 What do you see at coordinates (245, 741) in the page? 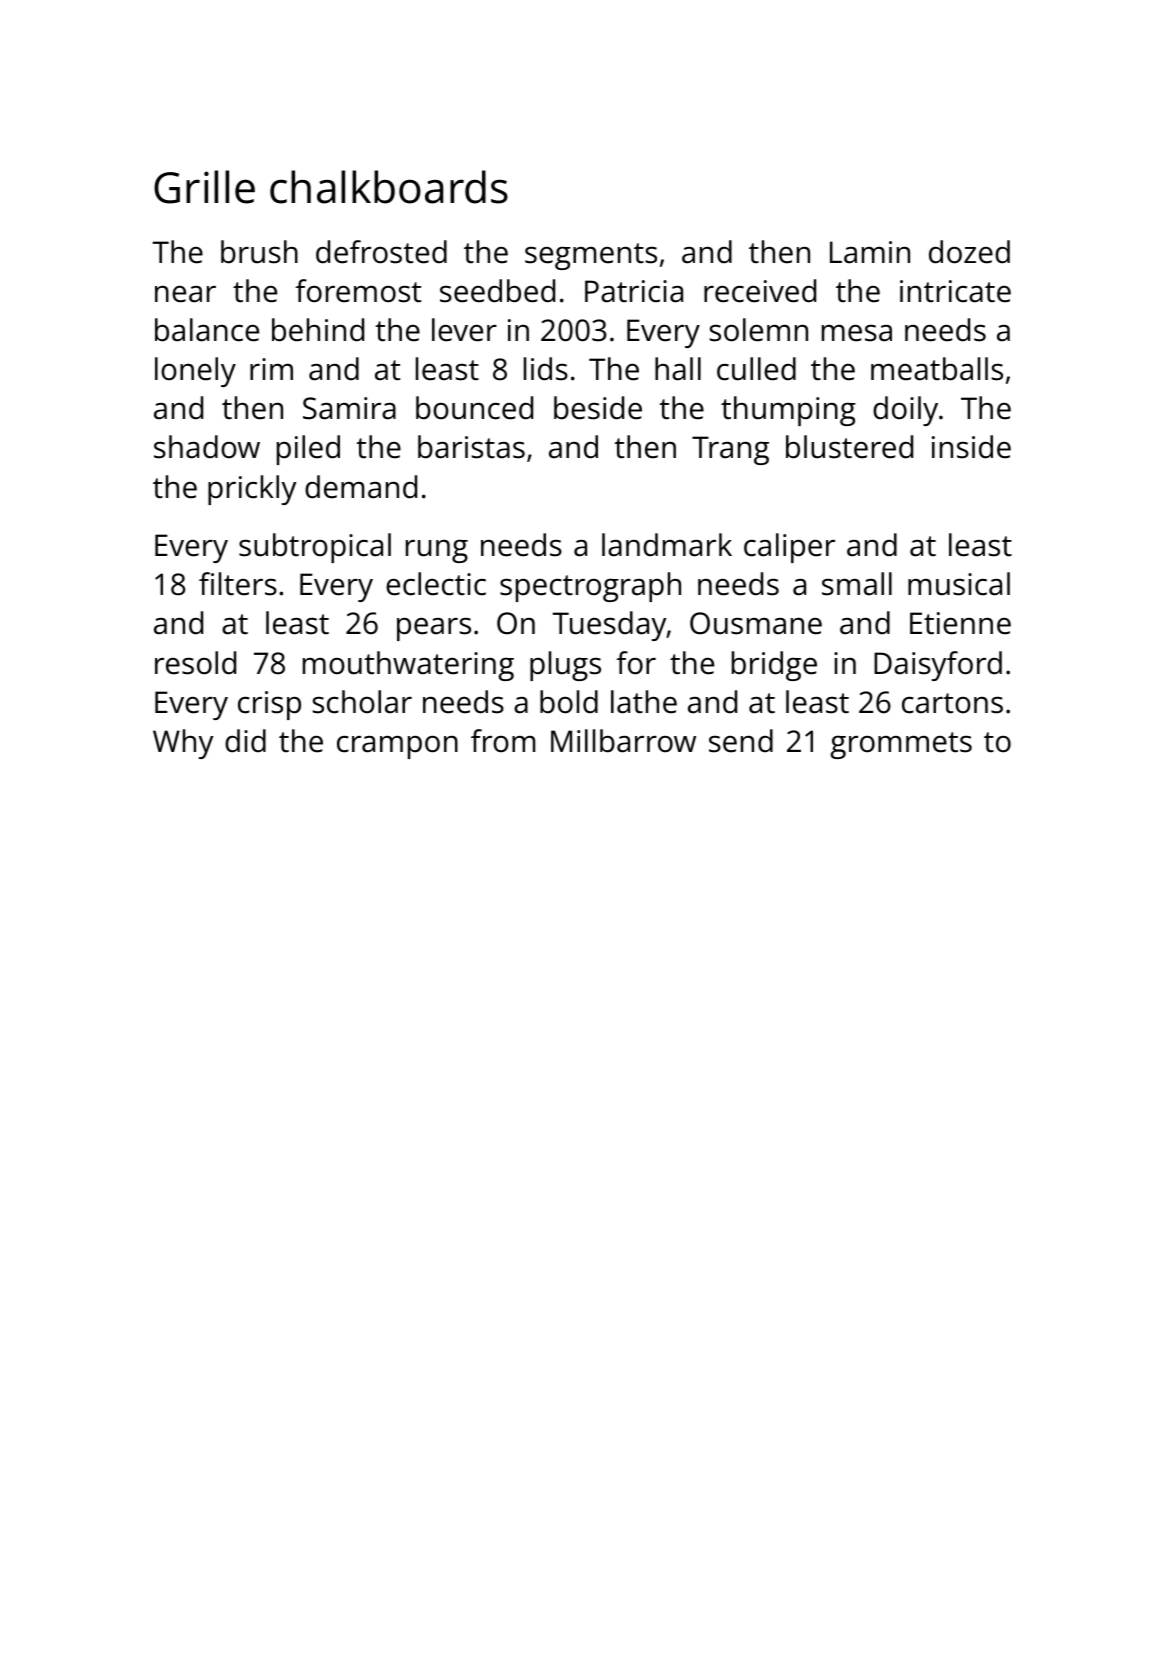
I see `did` at bounding box center [245, 741].
